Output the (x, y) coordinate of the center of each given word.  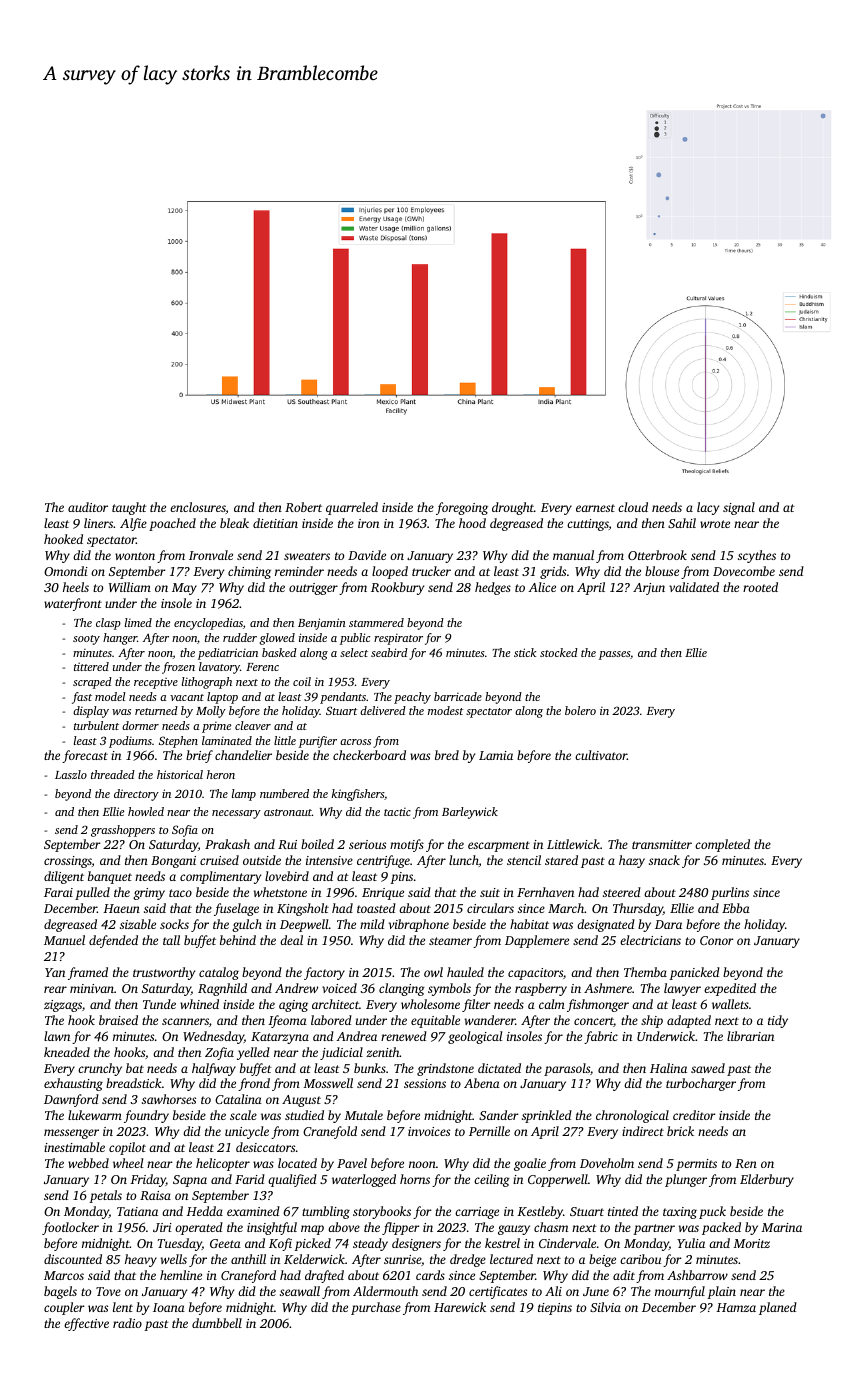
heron (221, 774)
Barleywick (470, 813)
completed (722, 845)
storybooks (382, 1212)
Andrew (296, 988)
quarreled (352, 508)
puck (712, 1212)
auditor (88, 507)
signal (739, 508)
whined (199, 1004)
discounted (73, 1259)
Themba (645, 972)
